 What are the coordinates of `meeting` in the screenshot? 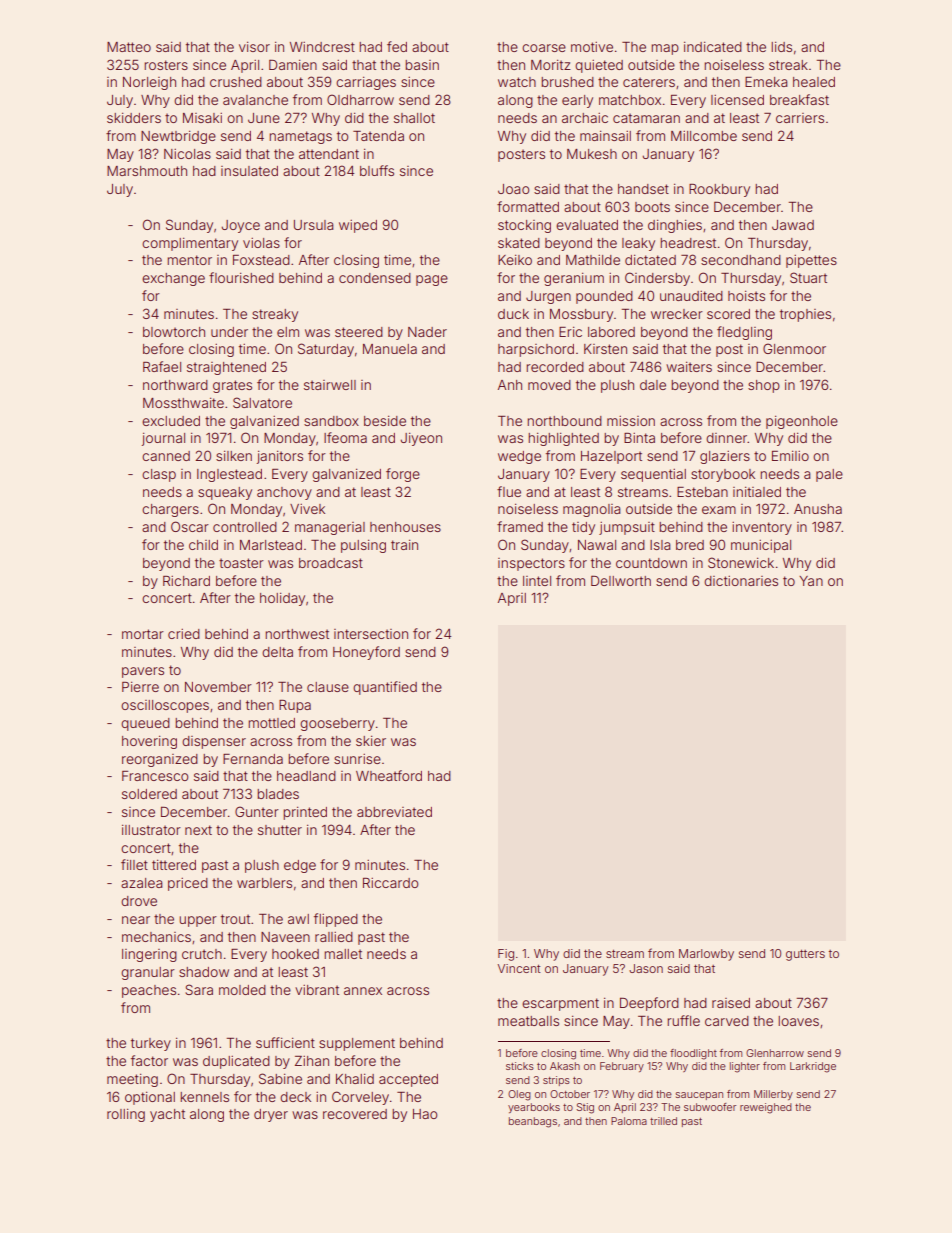 It's located at (132, 1080).
